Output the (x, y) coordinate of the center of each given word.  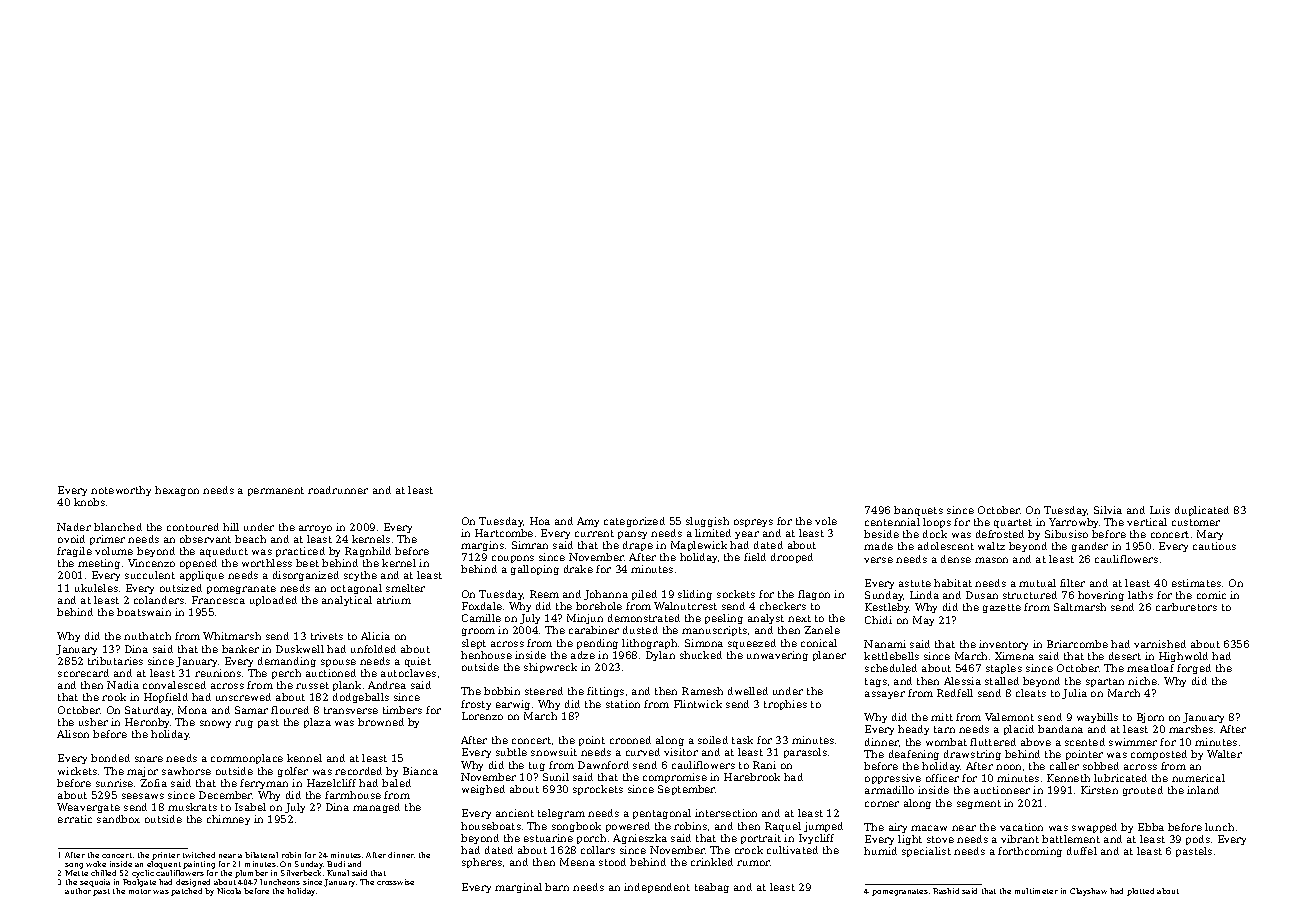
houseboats (491, 826)
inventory (1003, 645)
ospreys (753, 523)
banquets (918, 511)
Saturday (148, 711)
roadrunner (338, 490)
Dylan (660, 656)
